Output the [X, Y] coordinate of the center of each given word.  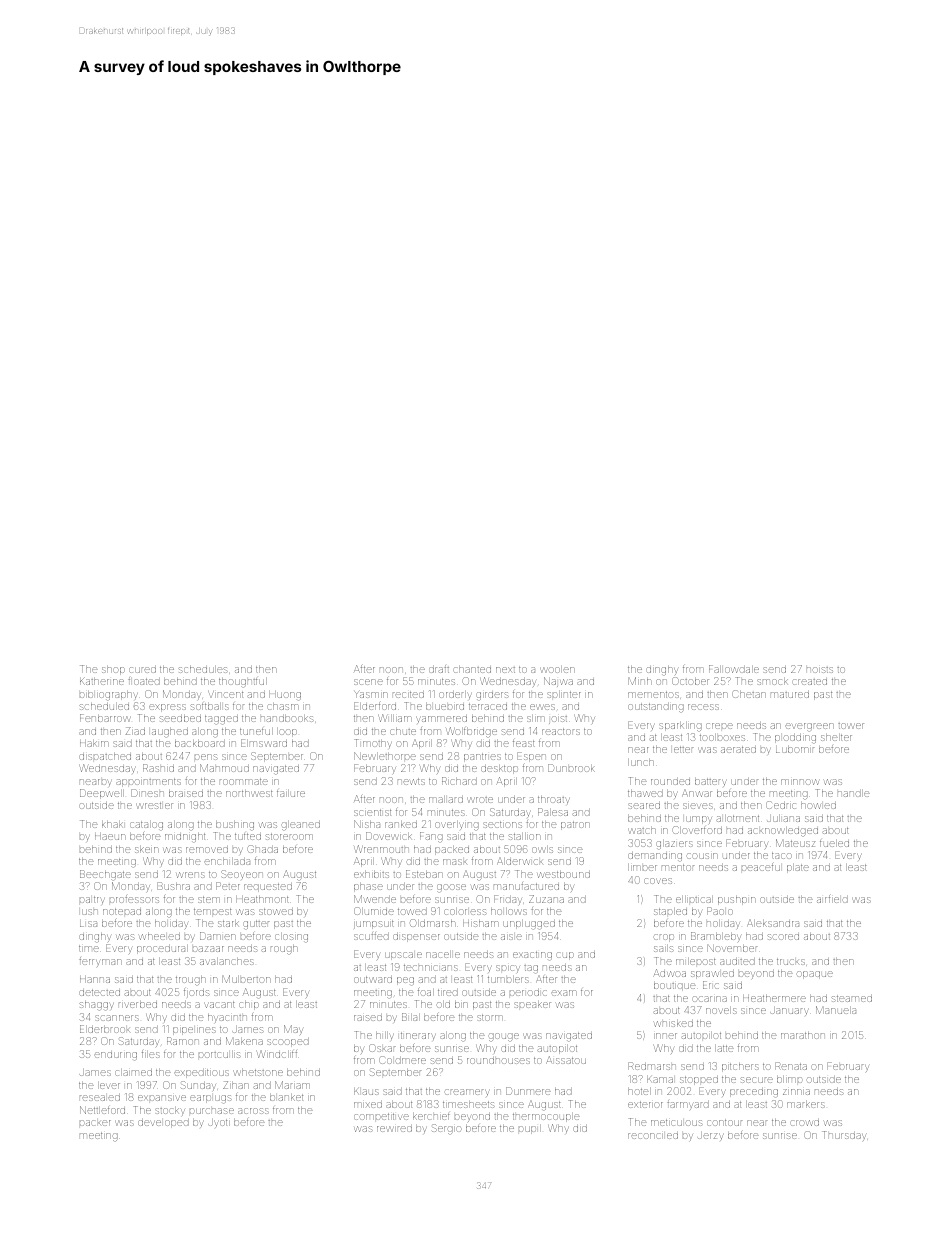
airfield [832, 899]
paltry [92, 900]
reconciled [653, 1135]
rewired [394, 1128]
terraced [488, 706]
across [253, 1111]
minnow [800, 782]
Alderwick [520, 861]
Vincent [225, 694]
